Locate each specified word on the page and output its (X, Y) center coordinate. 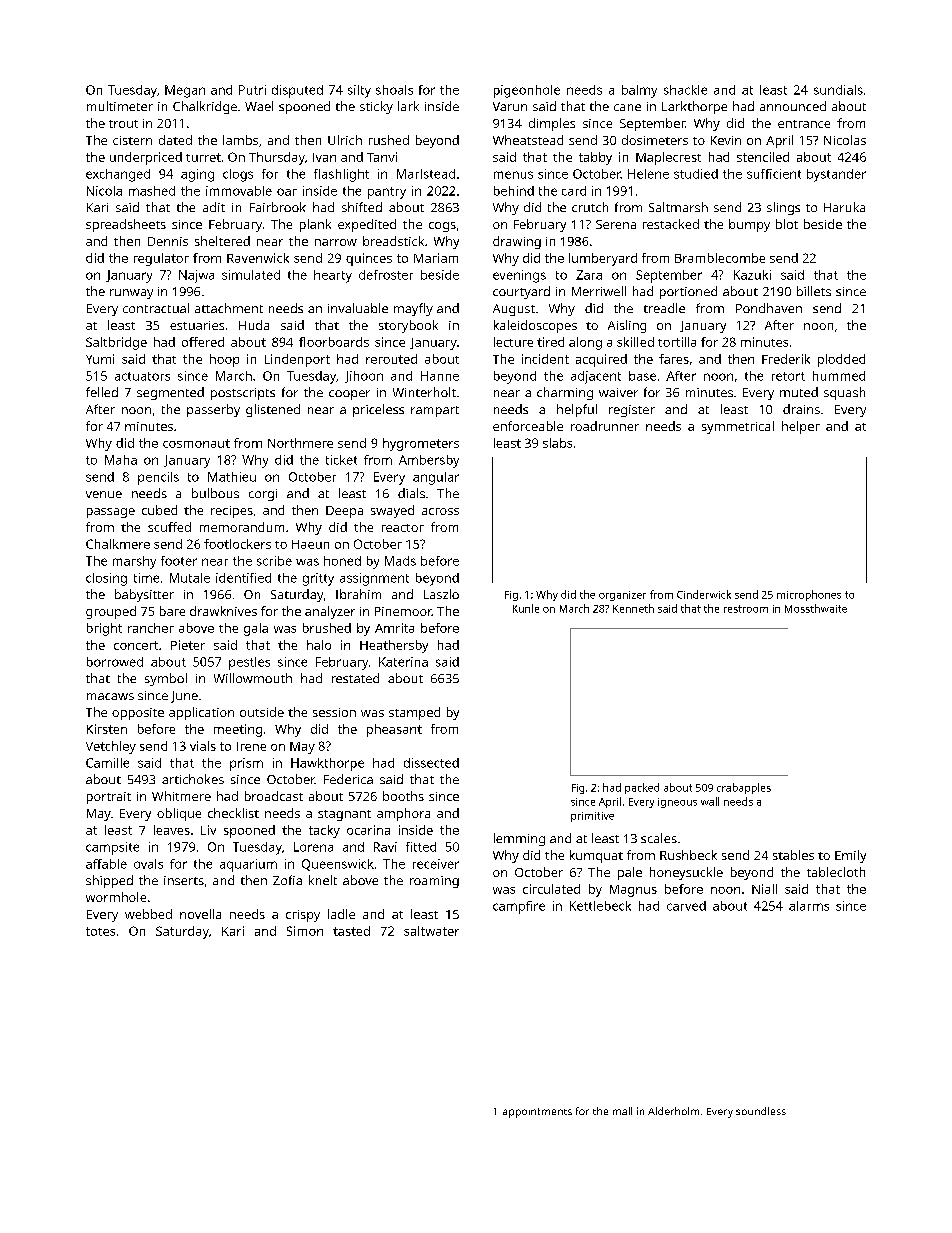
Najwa (196, 276)
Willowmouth (253, 678)
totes (100, 931)
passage (111, 513)
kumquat (596, 856)
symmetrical (738, 427)
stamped (414, 713)
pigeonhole (527, 91)
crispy (303, 916)
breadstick (393, 241)
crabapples (744, 788)
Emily (850, 856)
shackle (685, 90)
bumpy (749, 225)
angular (436, 478)
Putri (252, 90)
